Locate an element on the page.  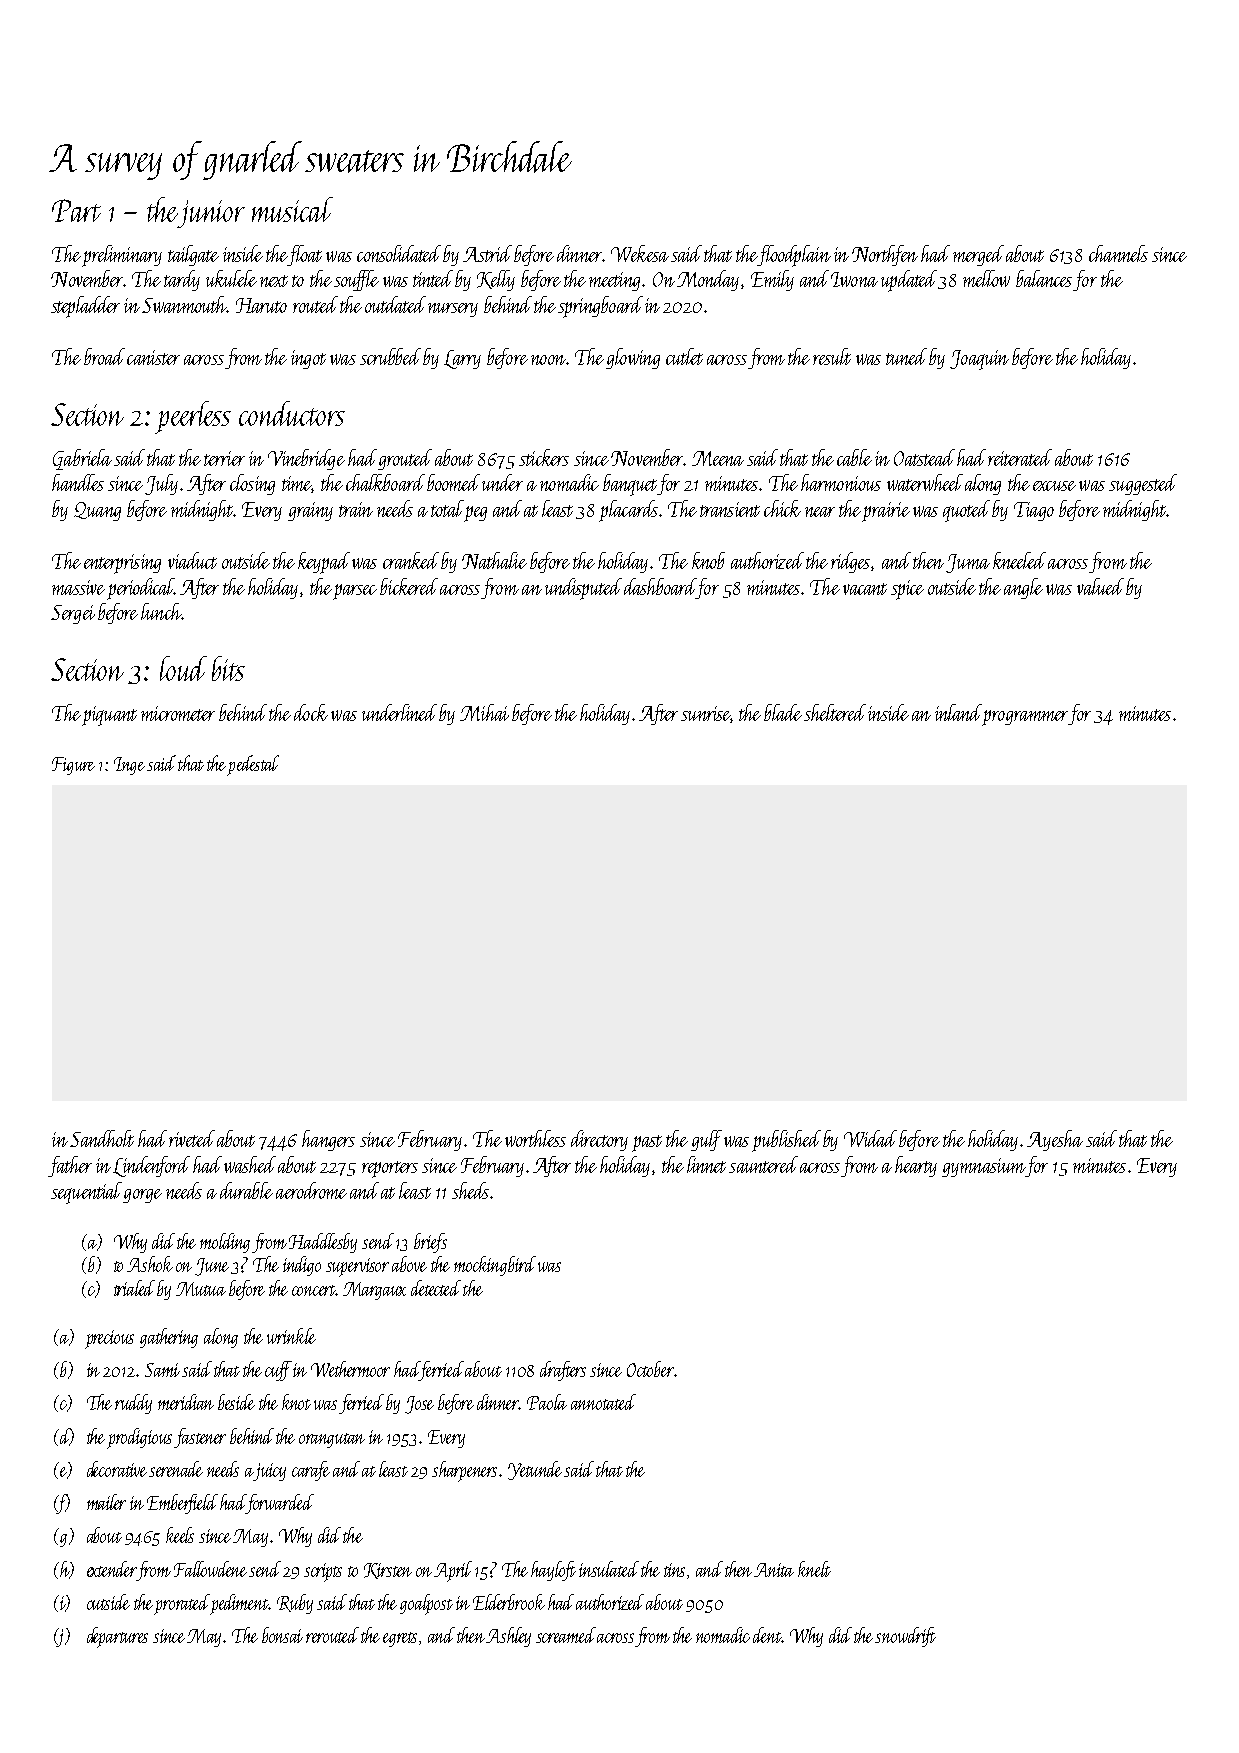
musical is located at coordinates (292, 209).
